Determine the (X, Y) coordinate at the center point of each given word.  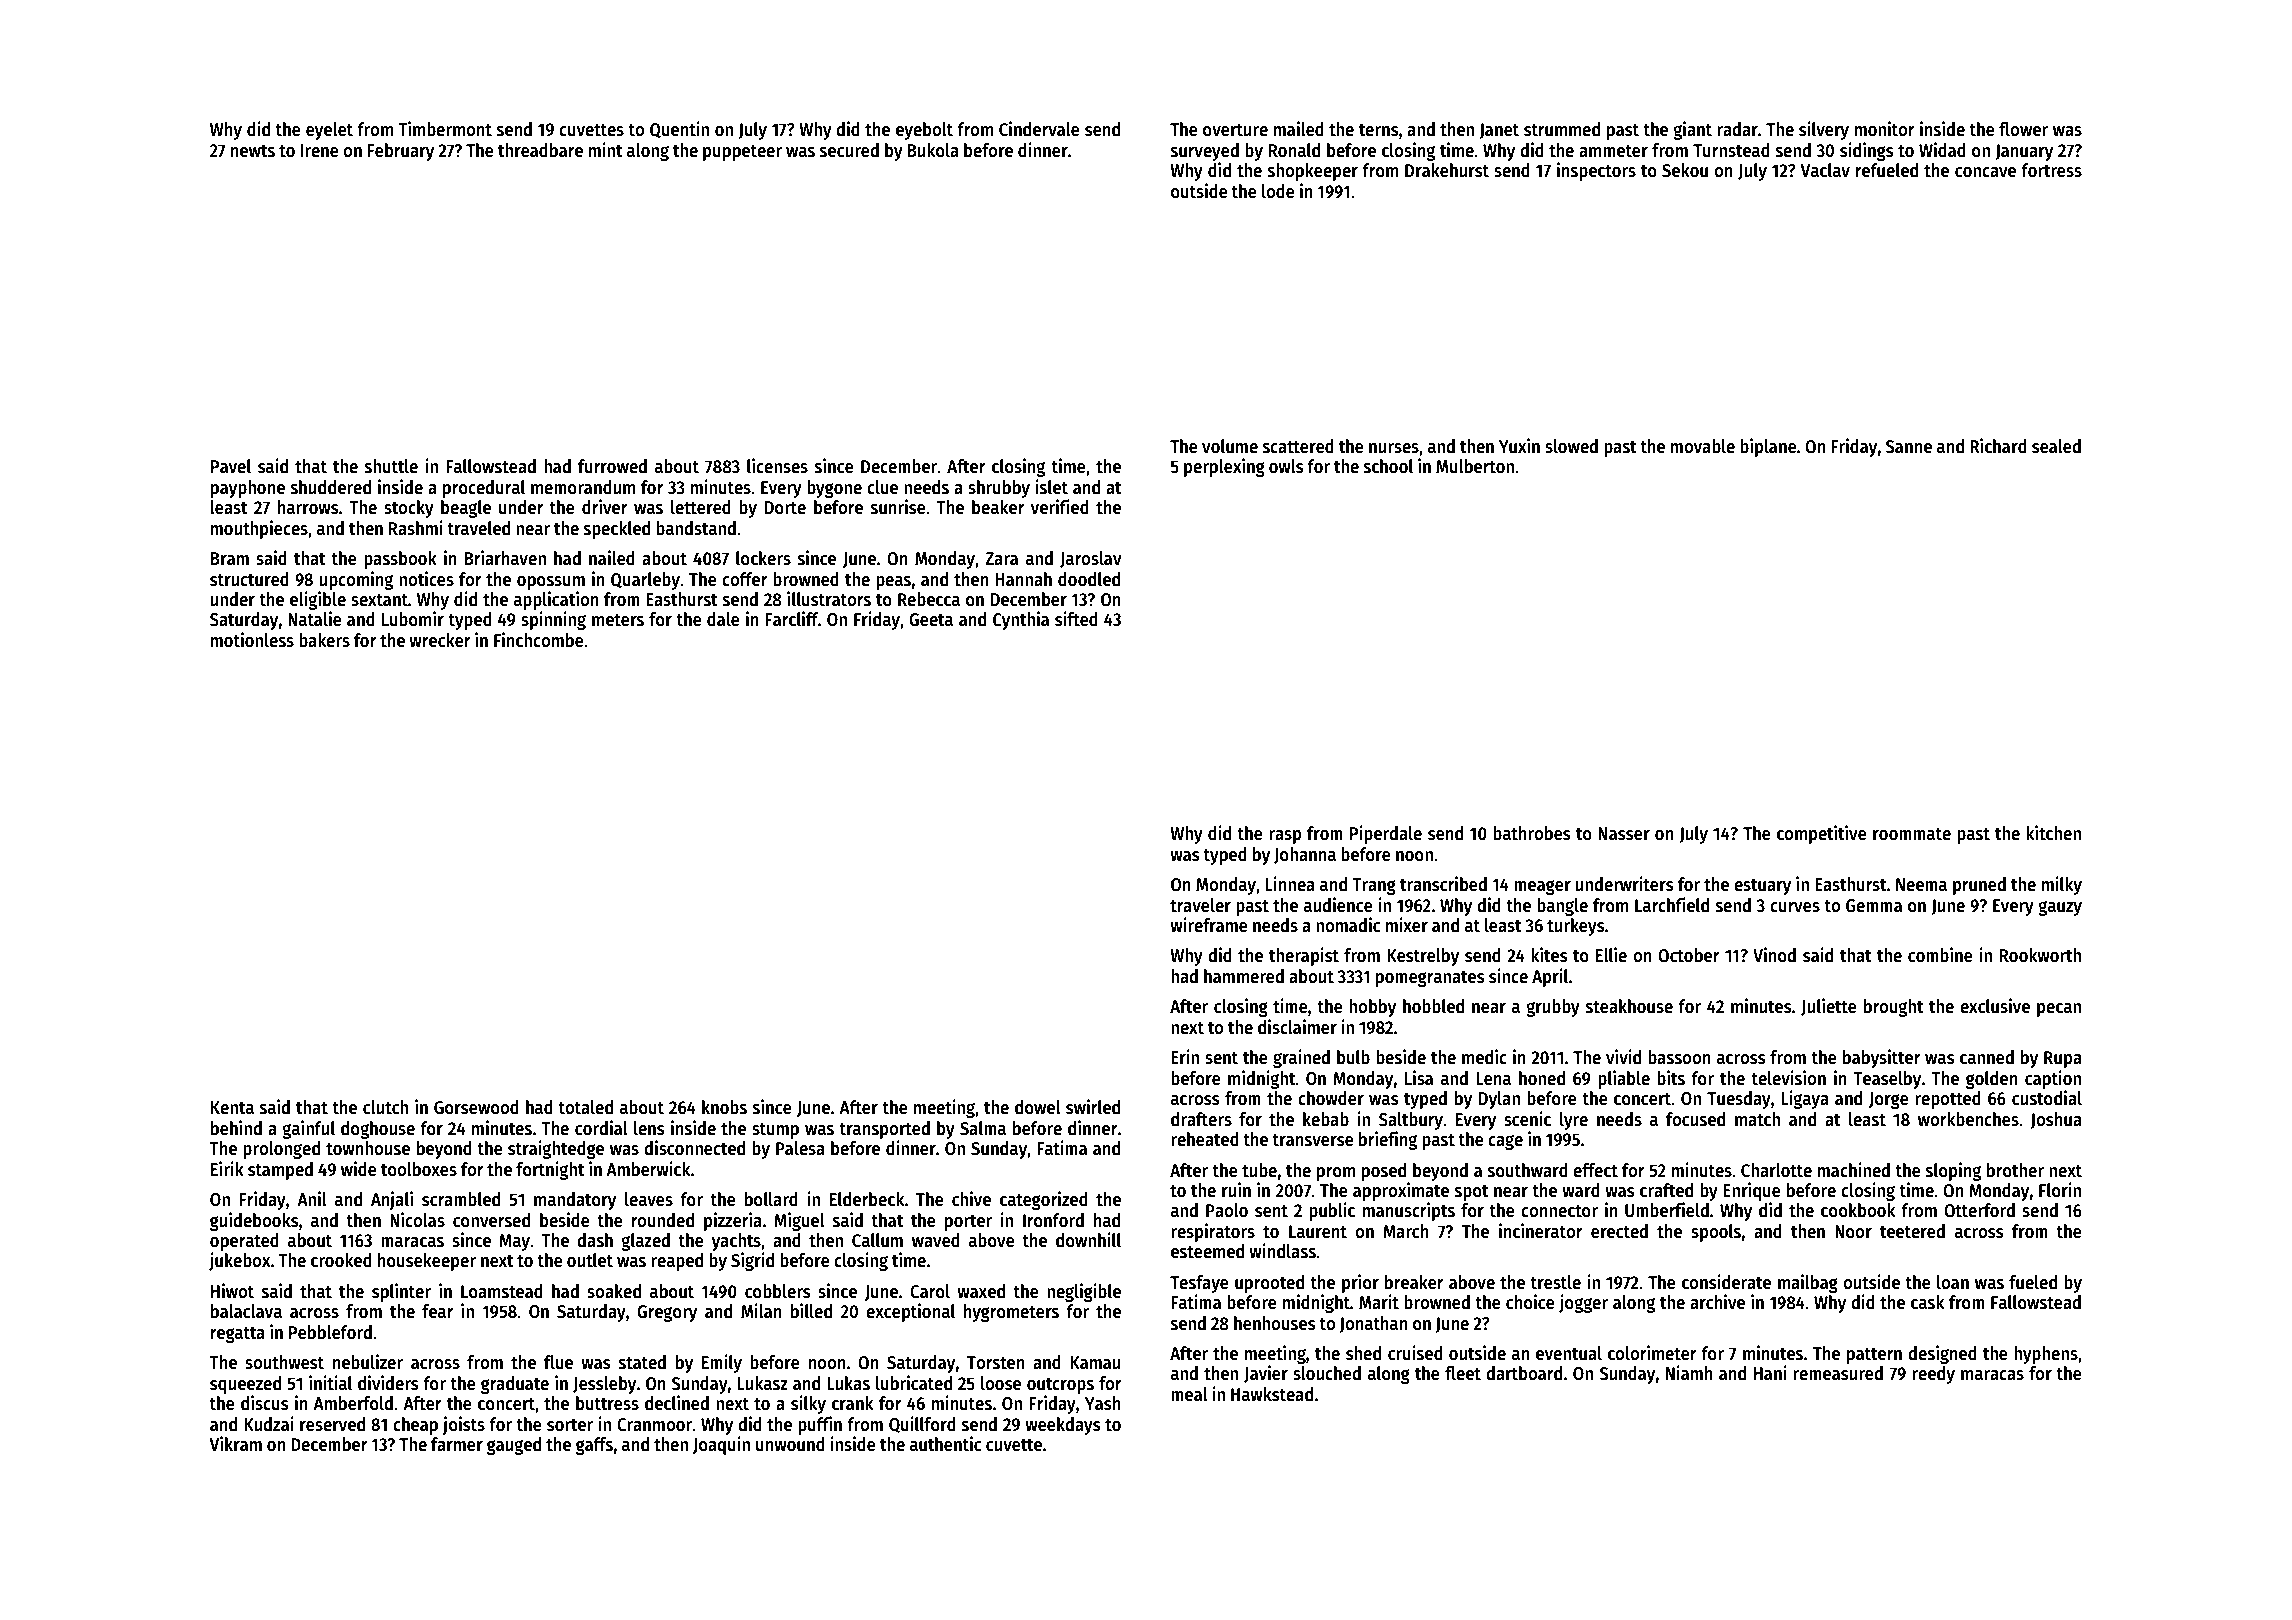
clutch (385, 1107)
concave (1985, 172)
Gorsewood (476, 1107)
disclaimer (1297, 1027)
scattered (1298, 446)
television (1788, 1078)
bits (1671, 1078)
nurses (1394, 448)
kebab (1326, 1119)
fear (438, 1311)
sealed (2056, 446)
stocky (409, 509)
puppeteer (742, 153)
